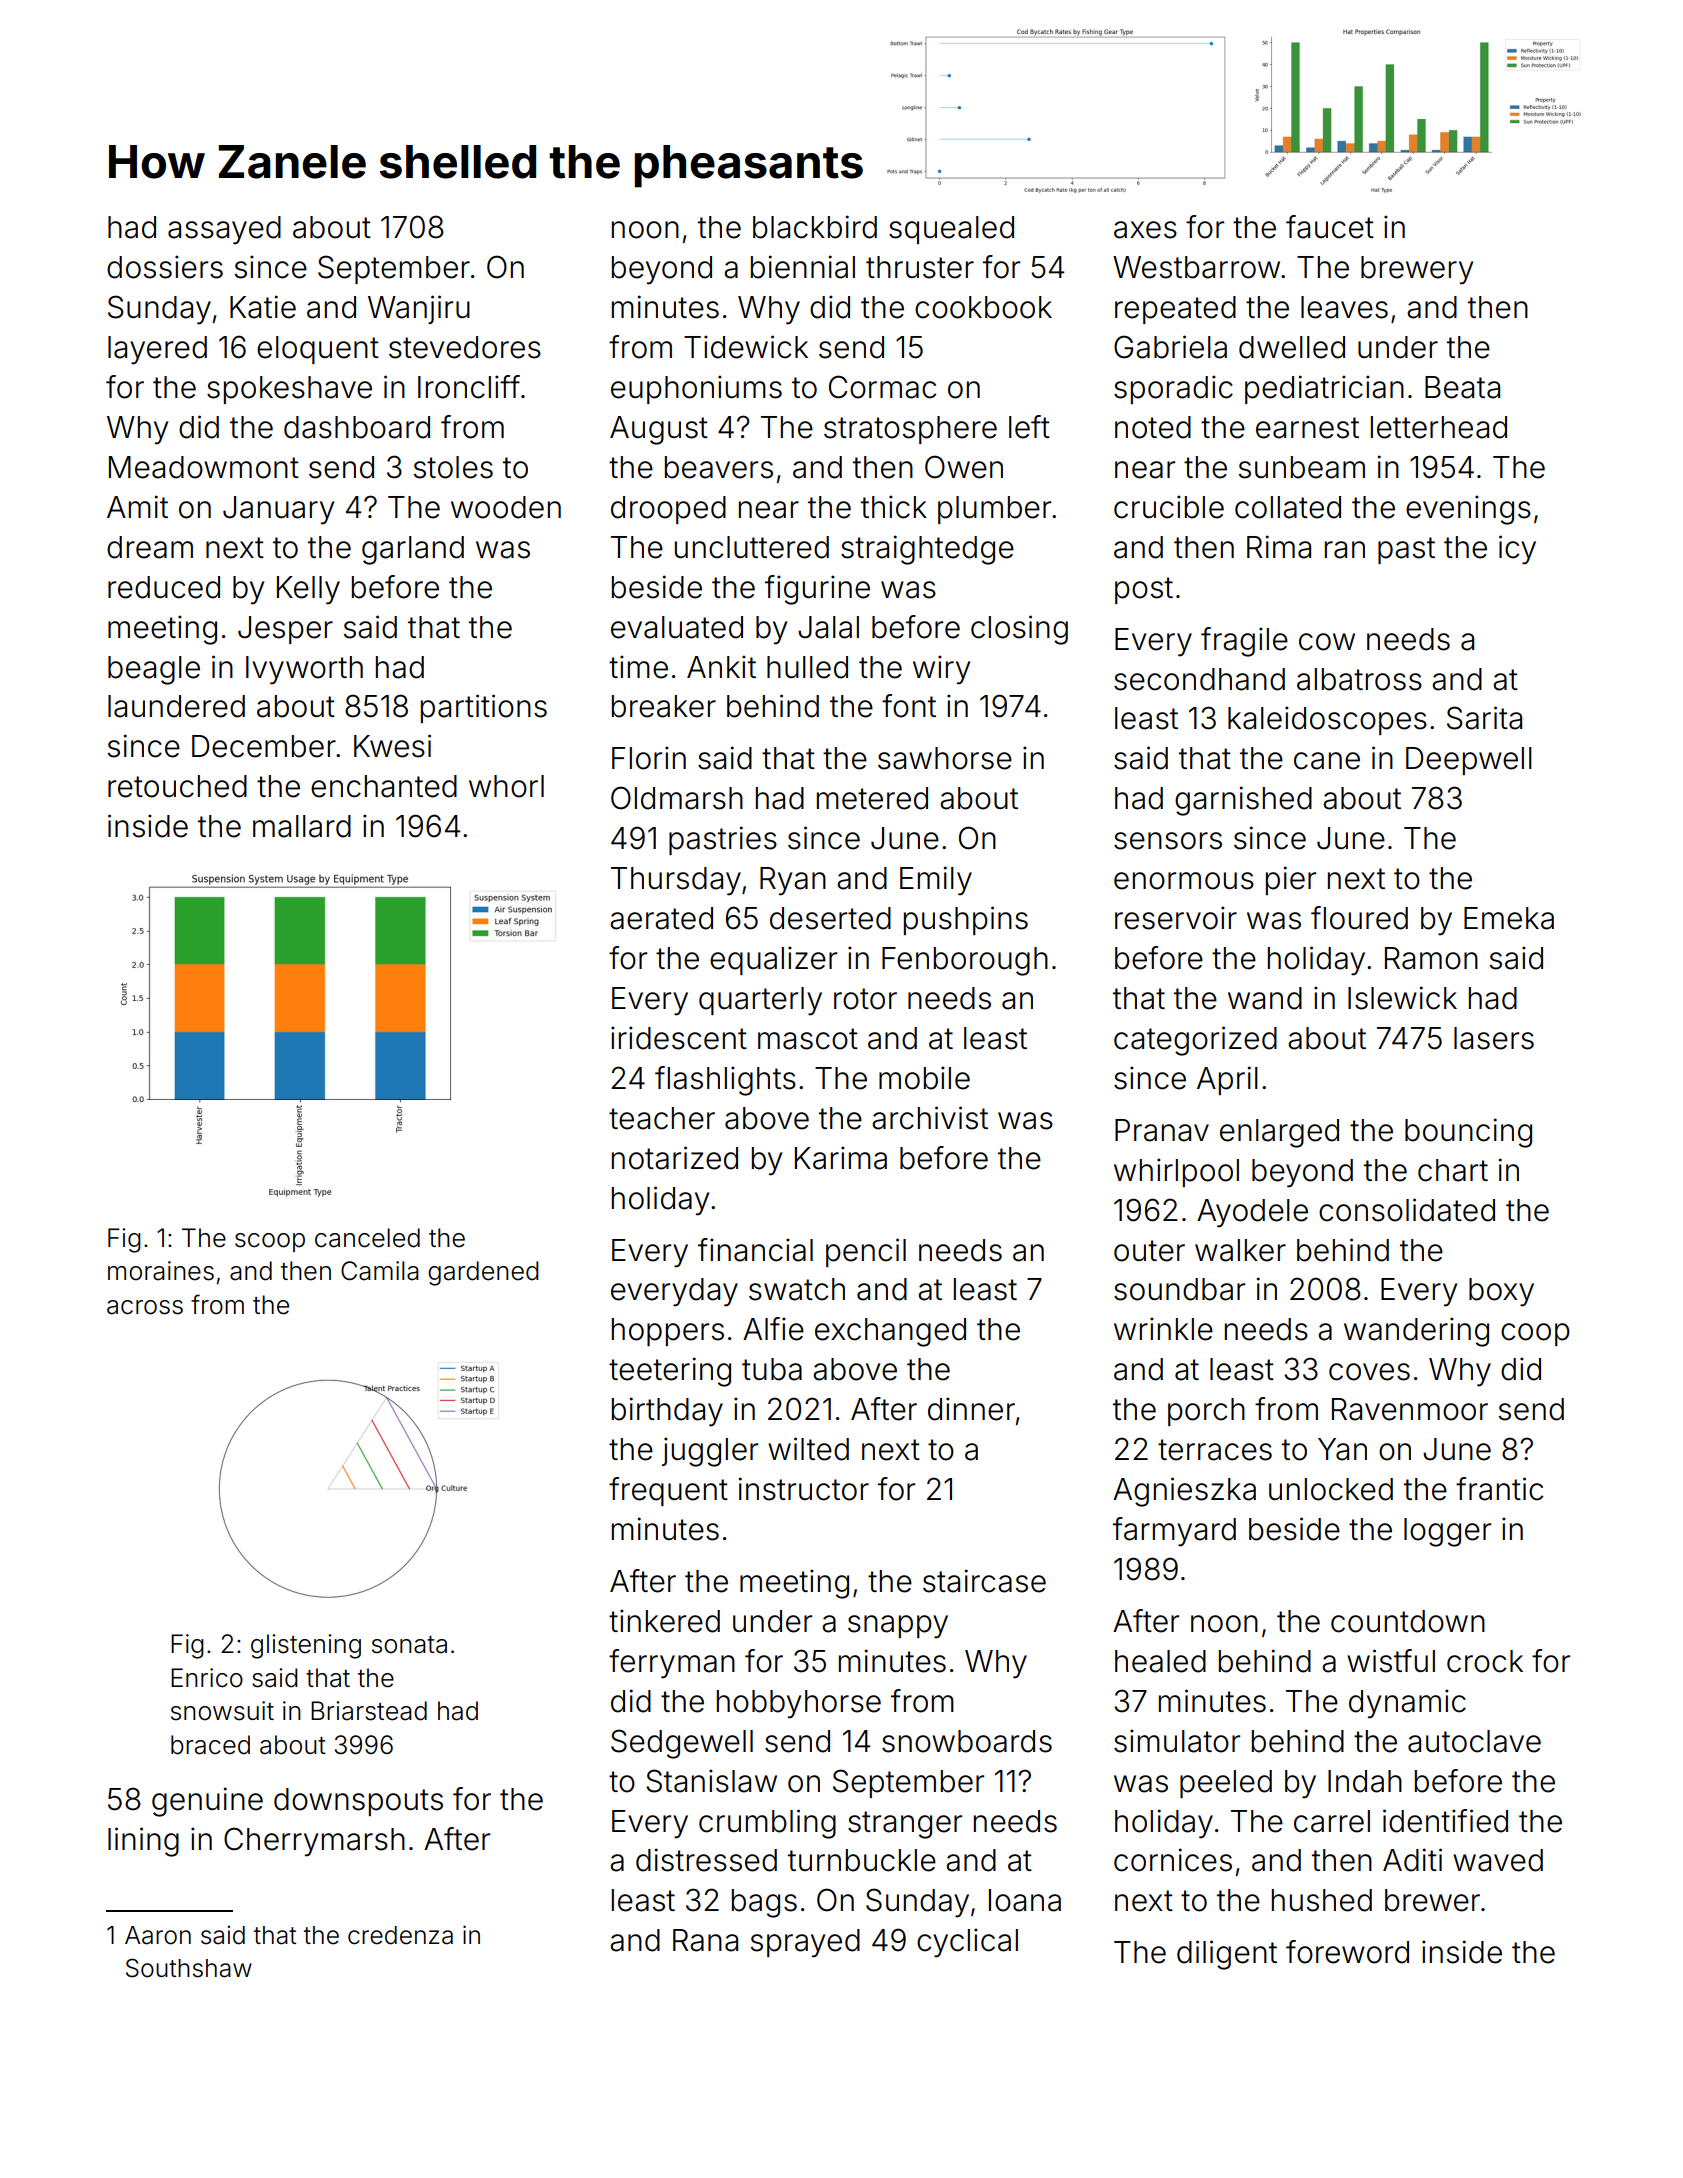 This screenshot has width=1683, height=2178. I want to click on assayed, so click(224, 230).
